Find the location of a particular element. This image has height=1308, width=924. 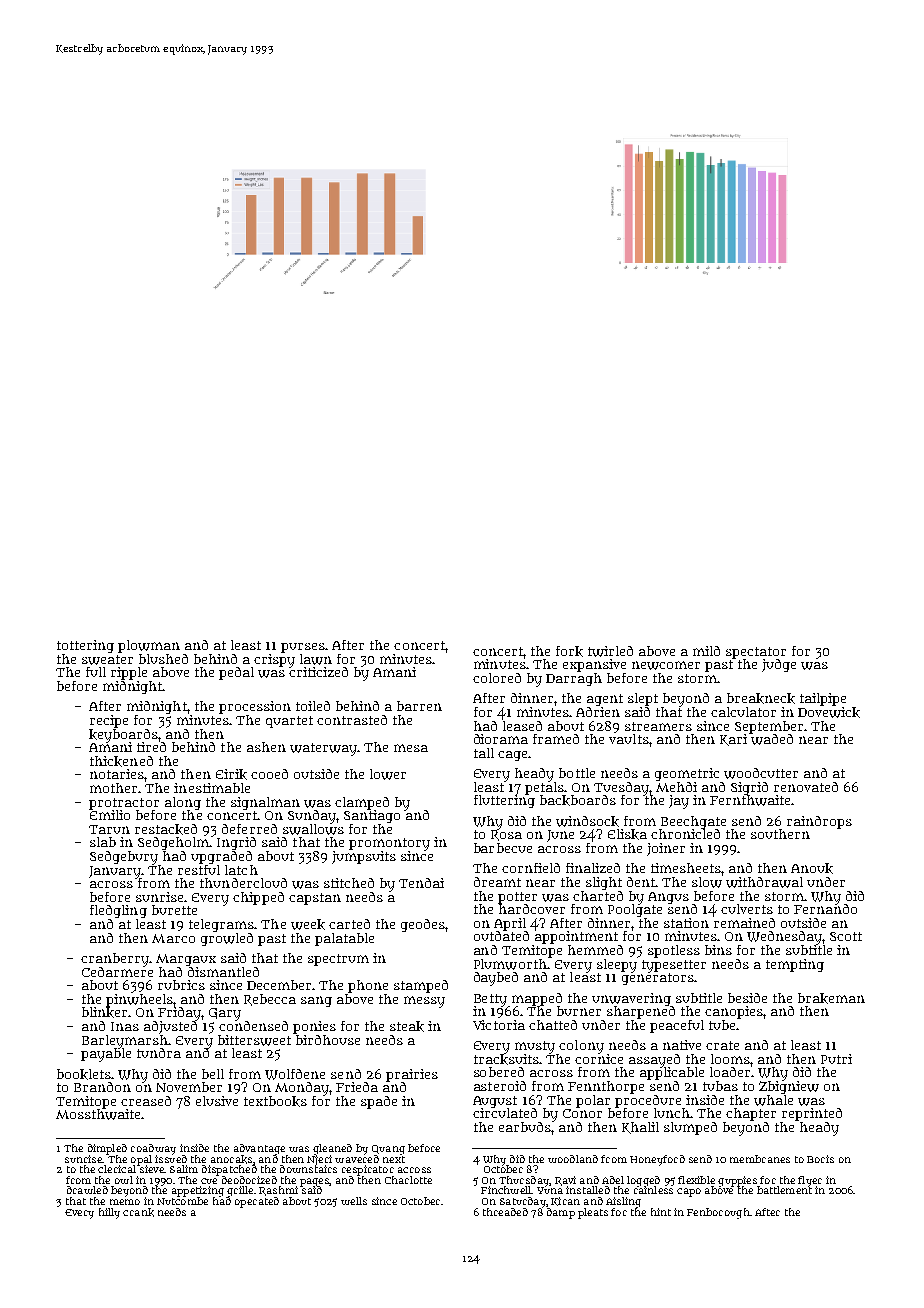

twirled is located at coordinates (610, 651).
